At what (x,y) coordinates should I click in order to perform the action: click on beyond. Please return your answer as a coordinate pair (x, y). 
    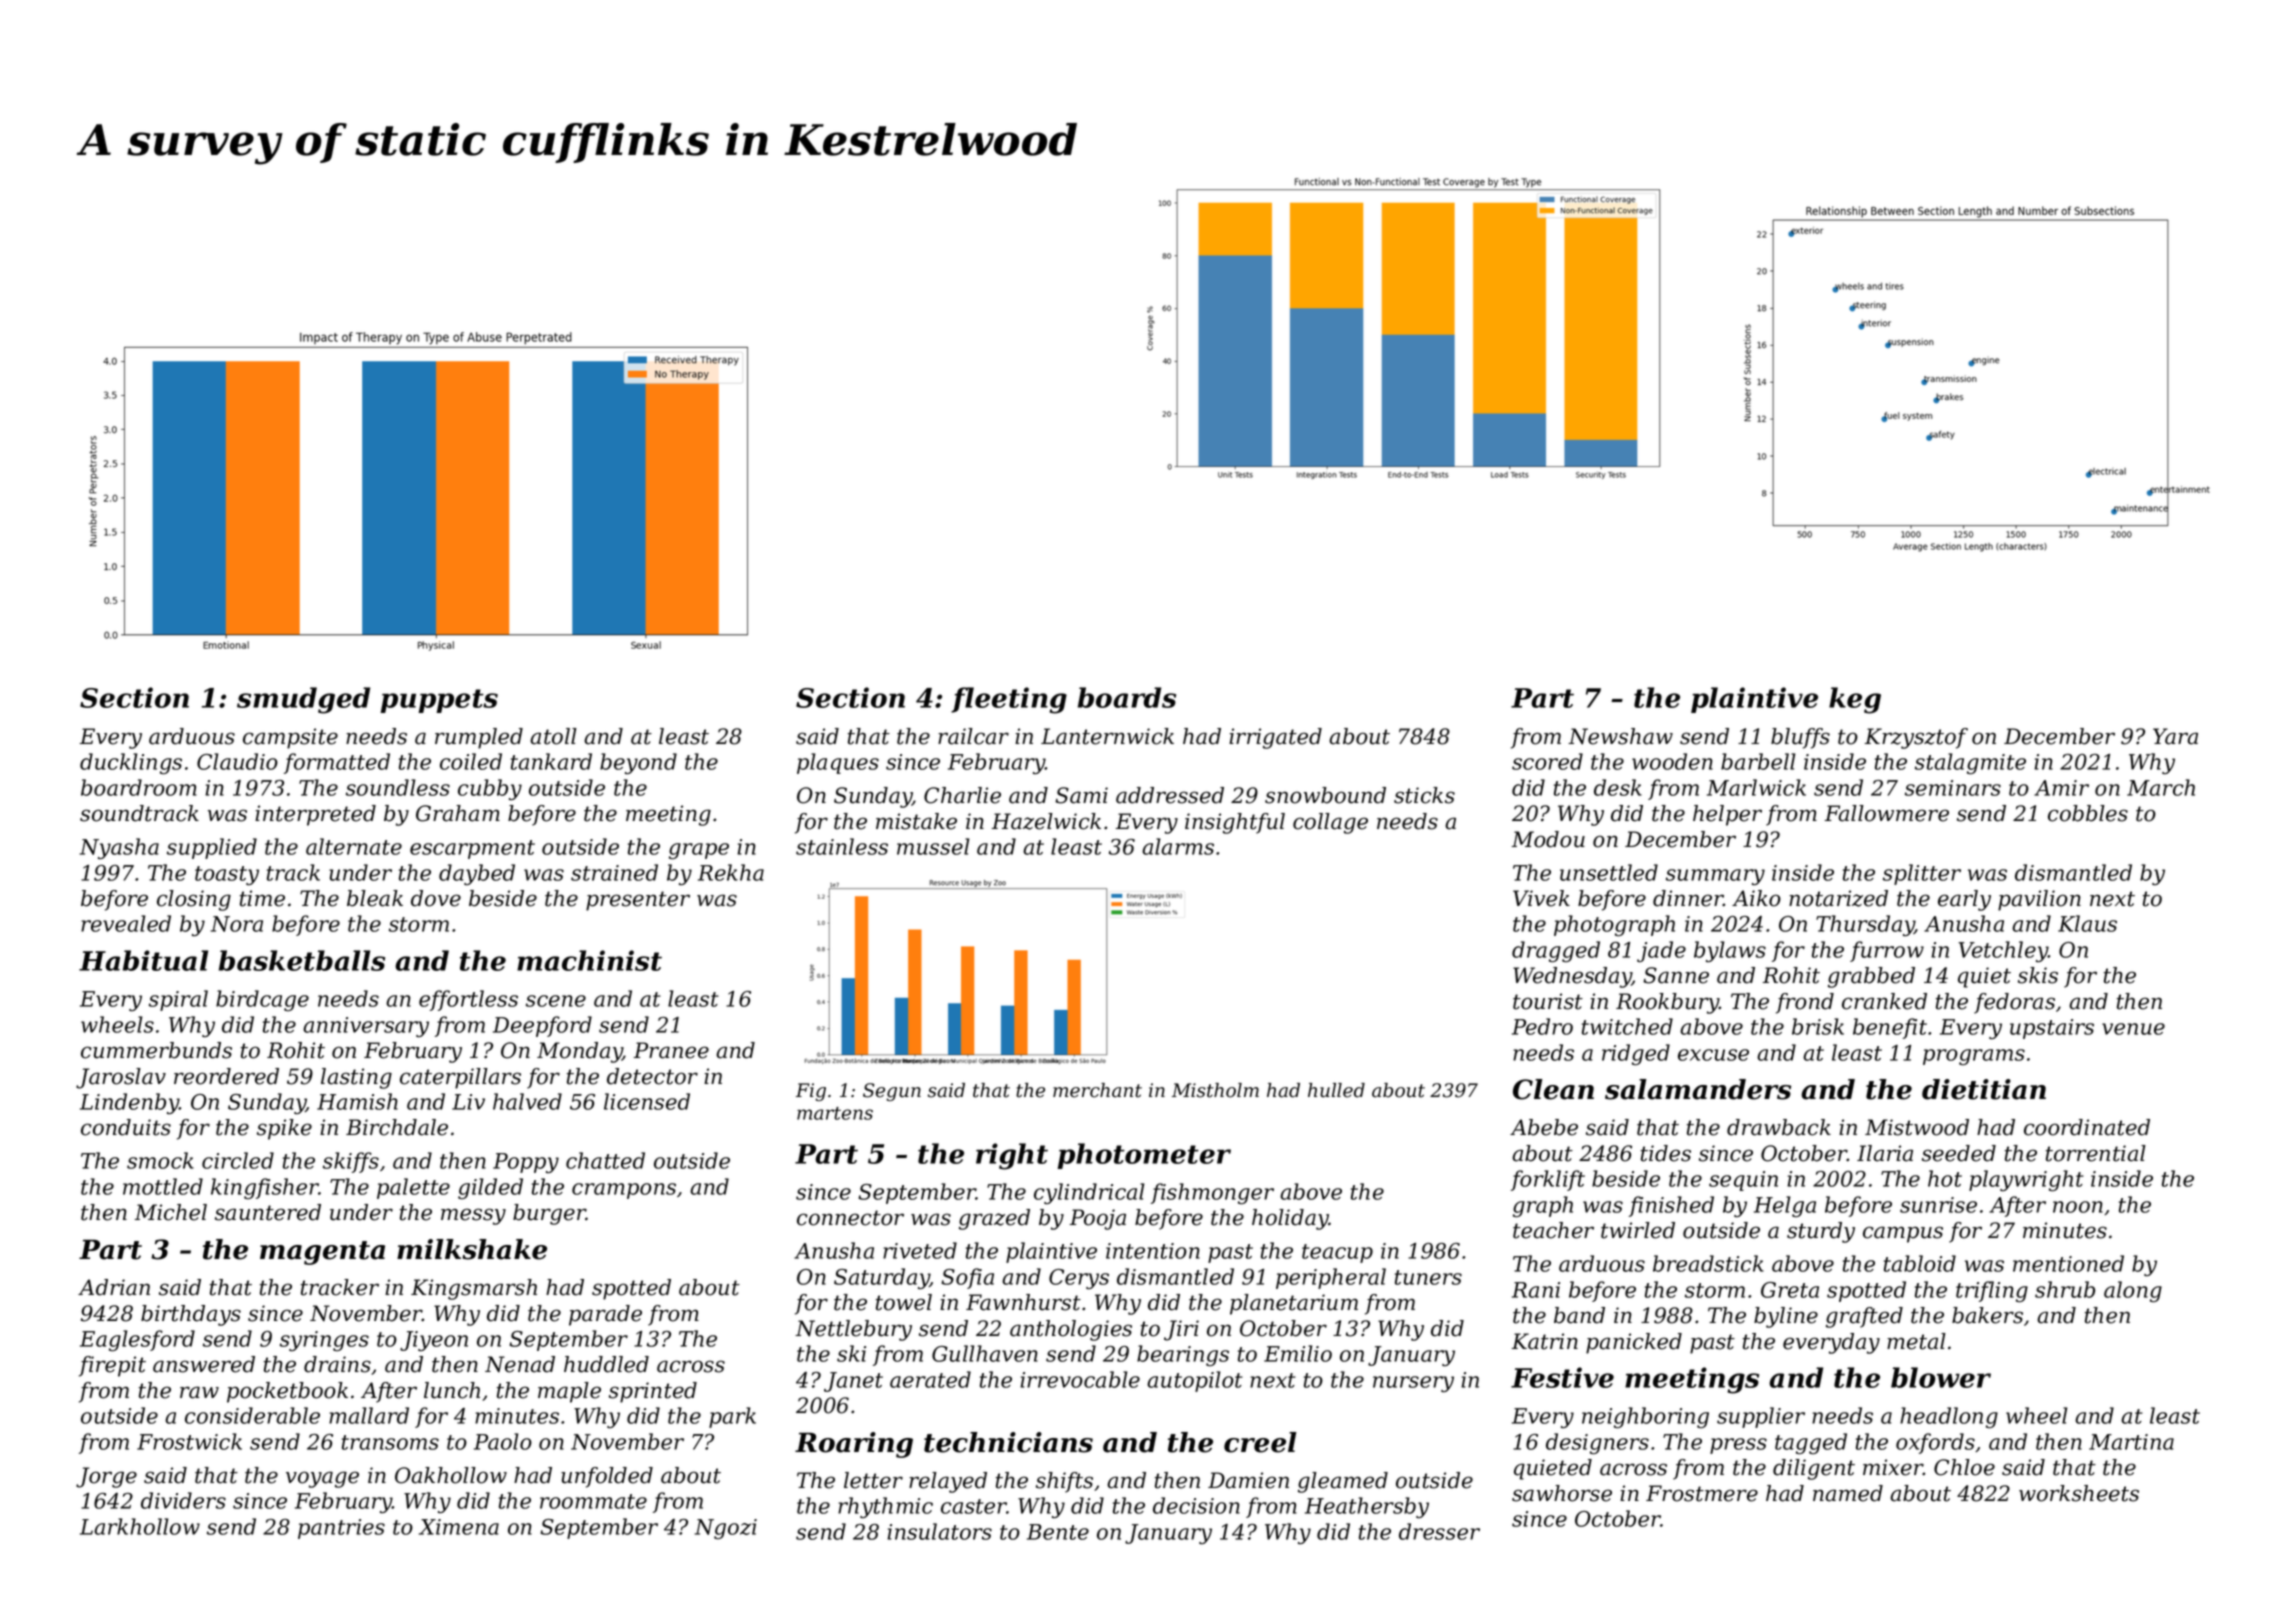
    Looking at the image, I should click on (638, 763).
